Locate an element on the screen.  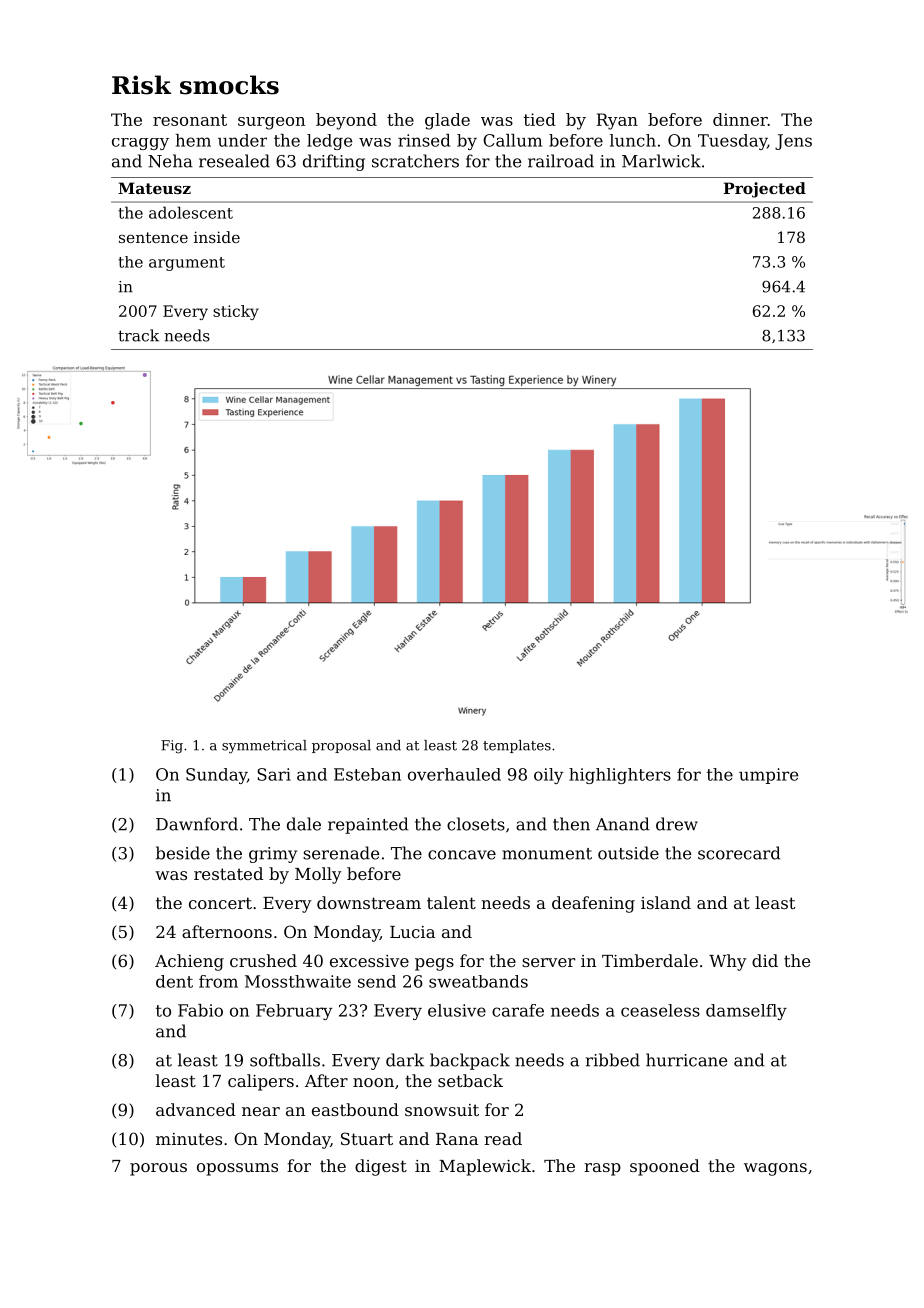
damselfly is located at coordinates (746, 1012).
